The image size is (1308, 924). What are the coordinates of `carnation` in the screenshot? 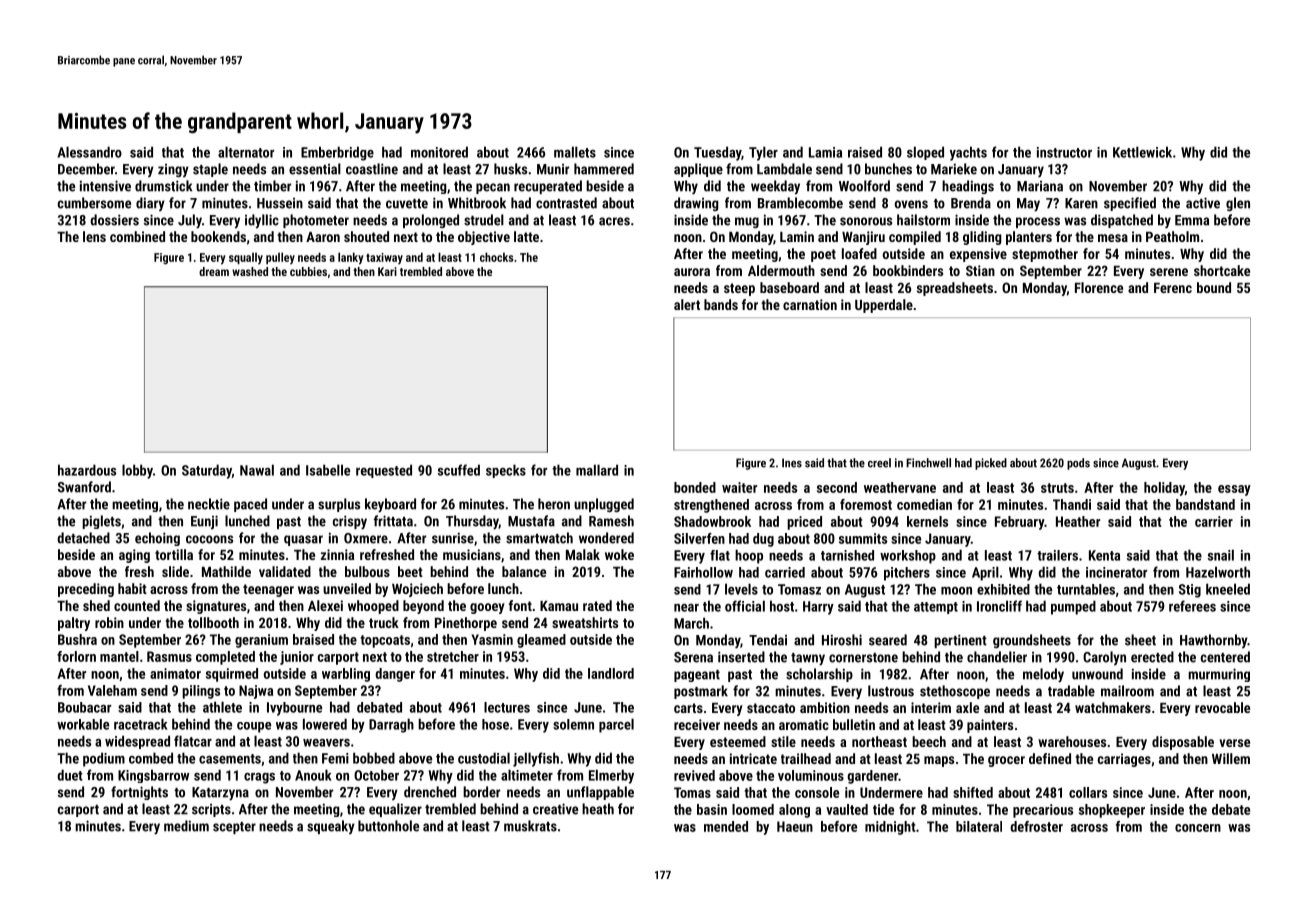 It's located at (810, 304).
